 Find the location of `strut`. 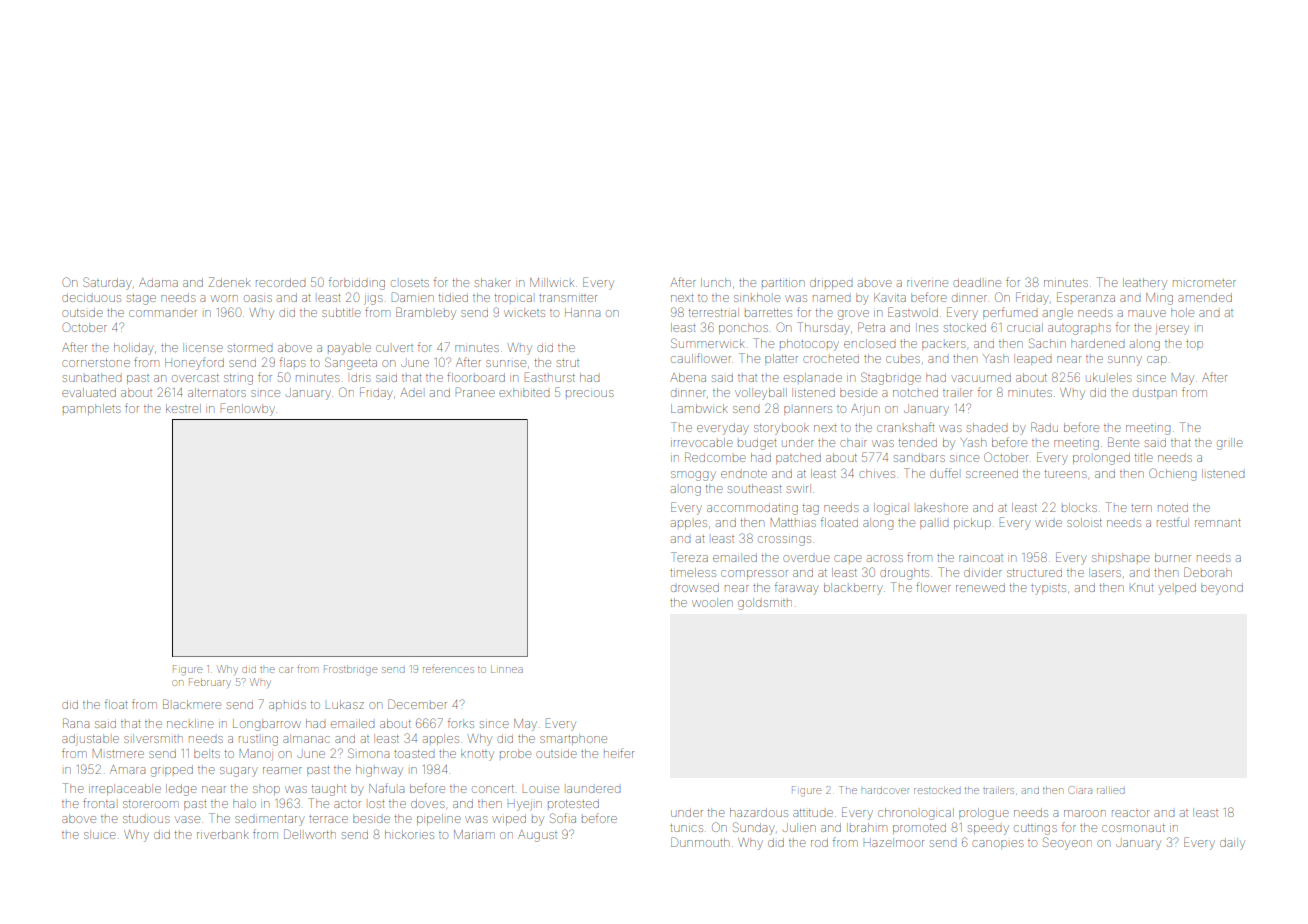

strut is located at coordinates (568, 363).
